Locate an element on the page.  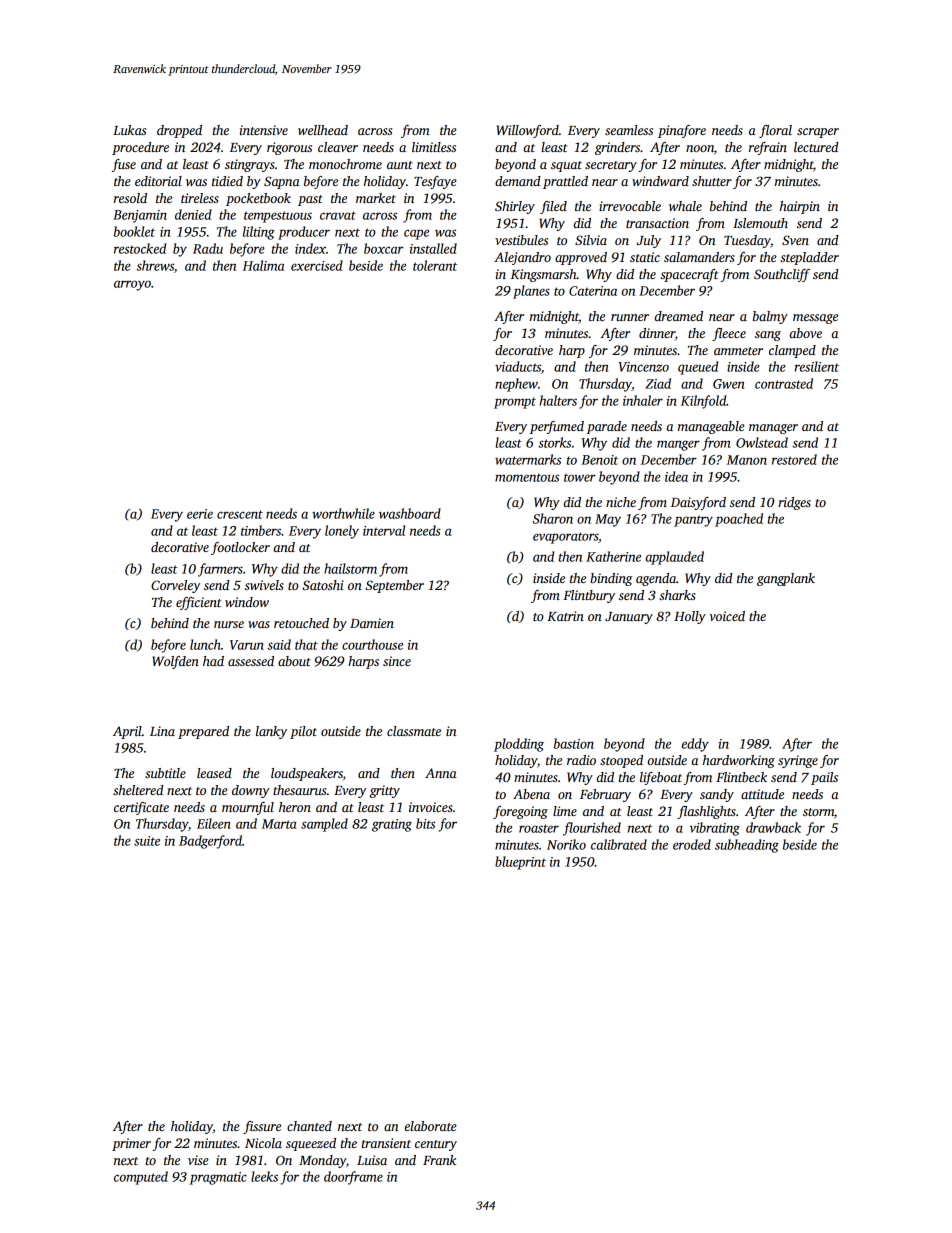
computed is located at coordinates (141, 1178).
